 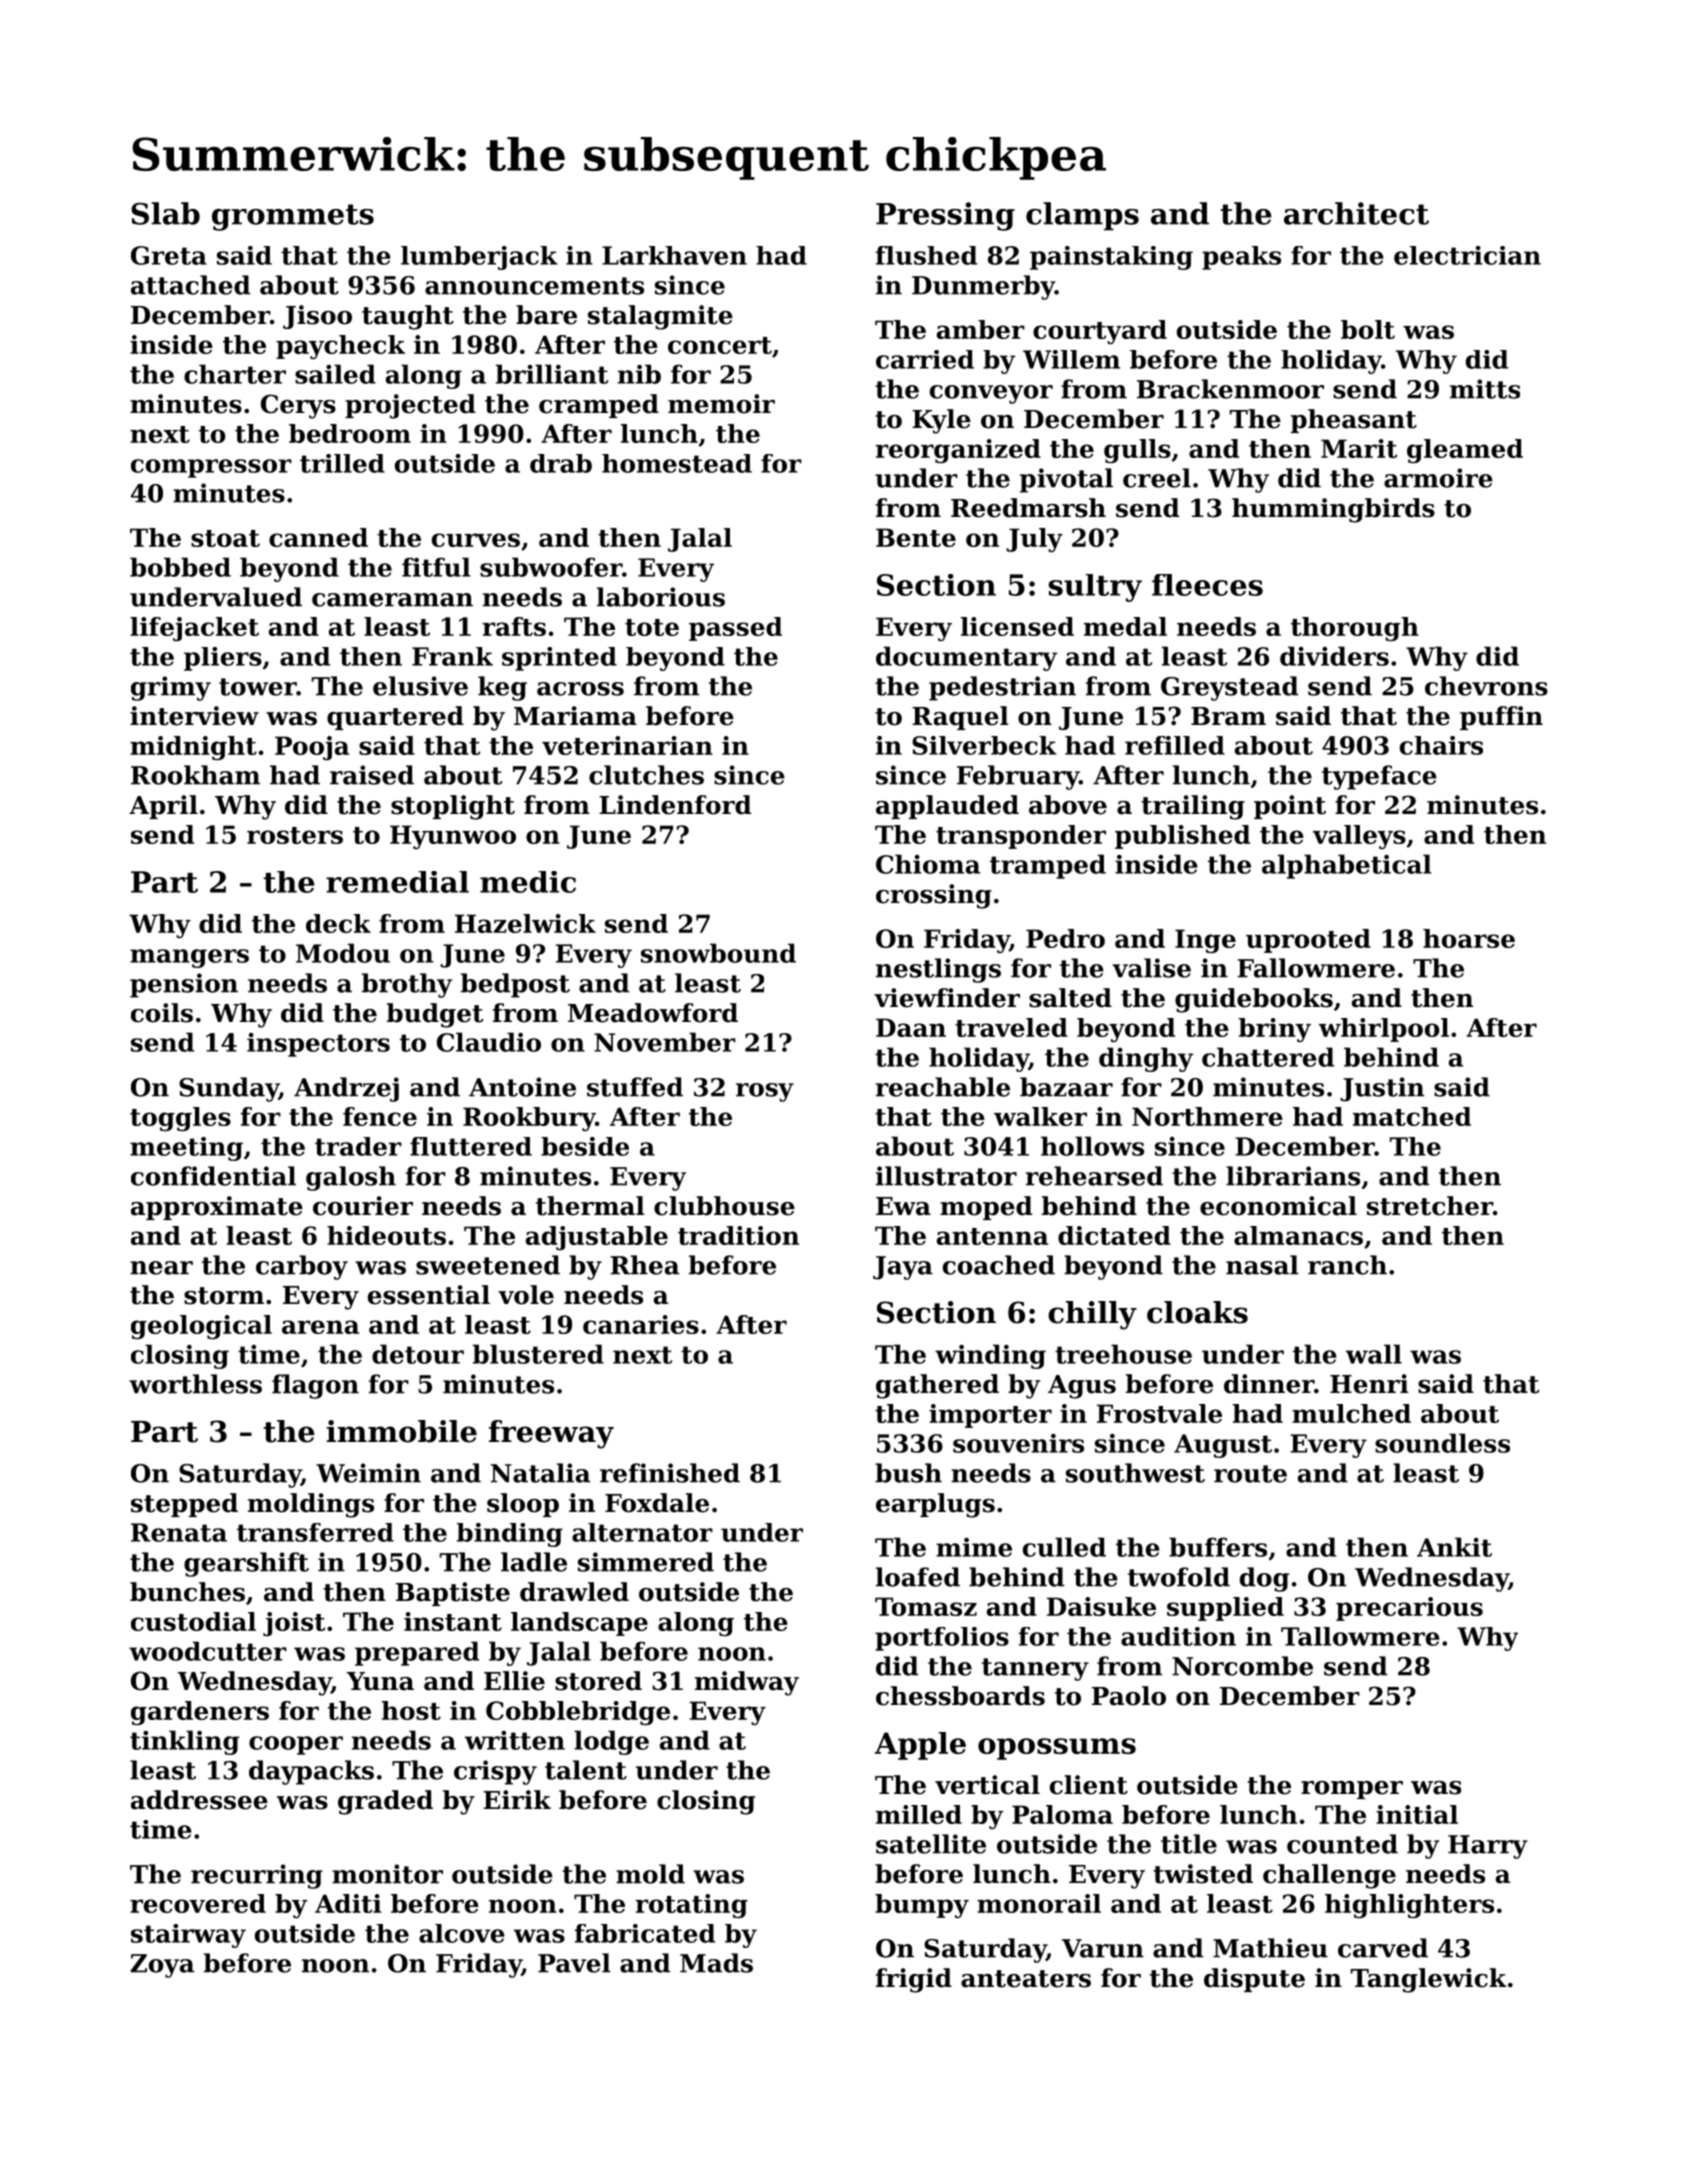 I want to click on precarious, so click(x=1409, y=1609).
